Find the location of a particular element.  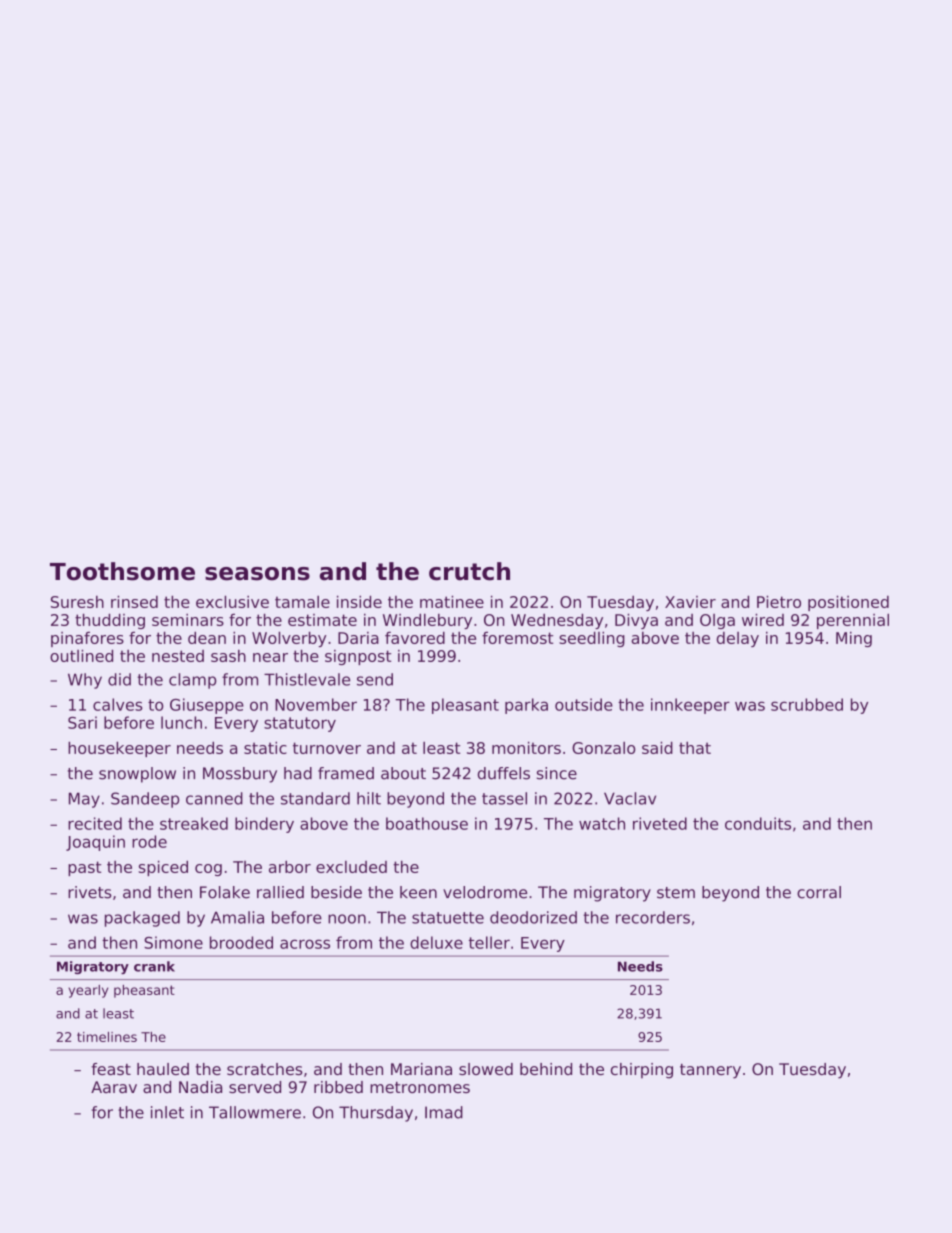

boathouse is located at coordinates (427, 823).
